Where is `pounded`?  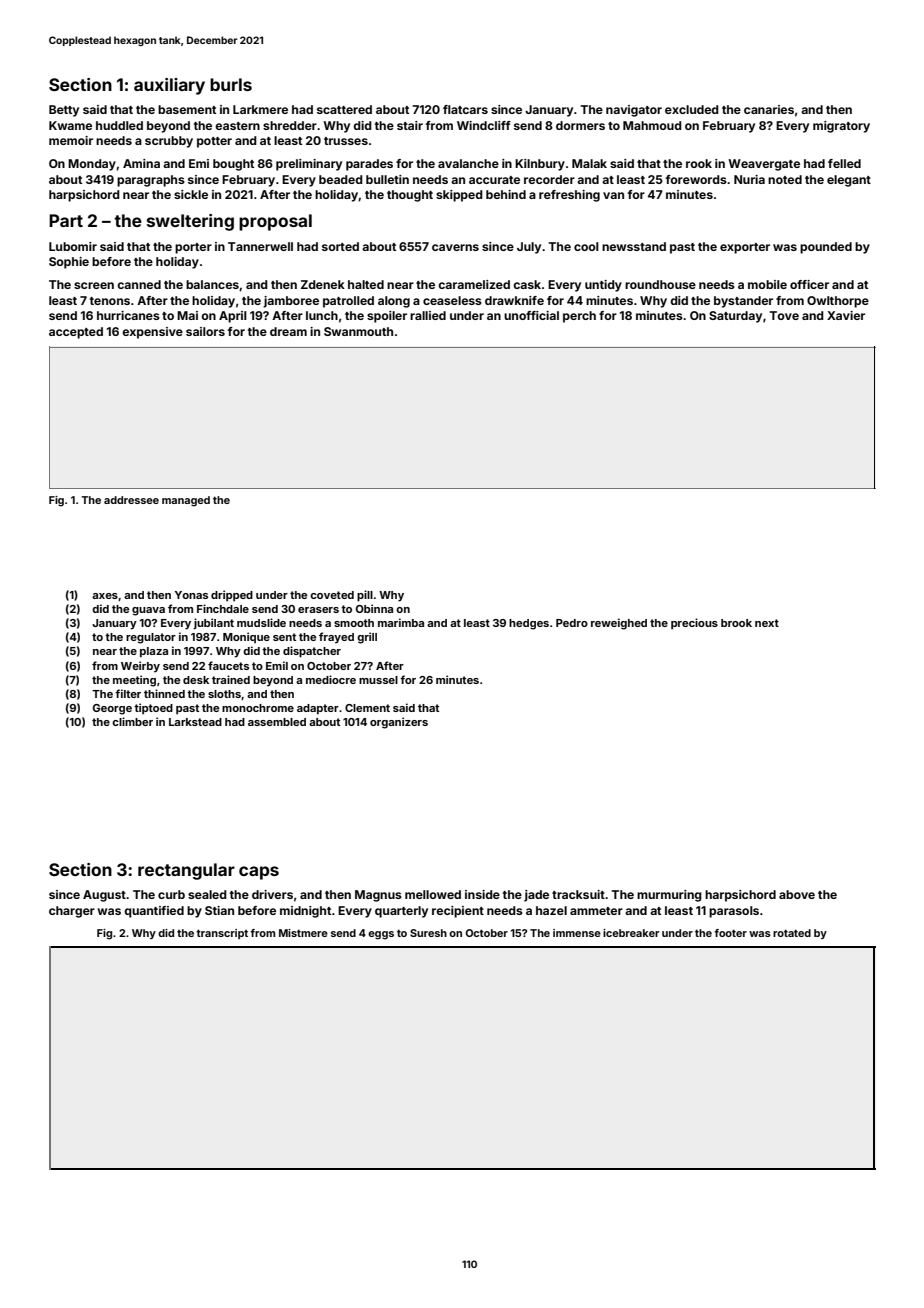 pounded is located at coordinates (826, 248).
